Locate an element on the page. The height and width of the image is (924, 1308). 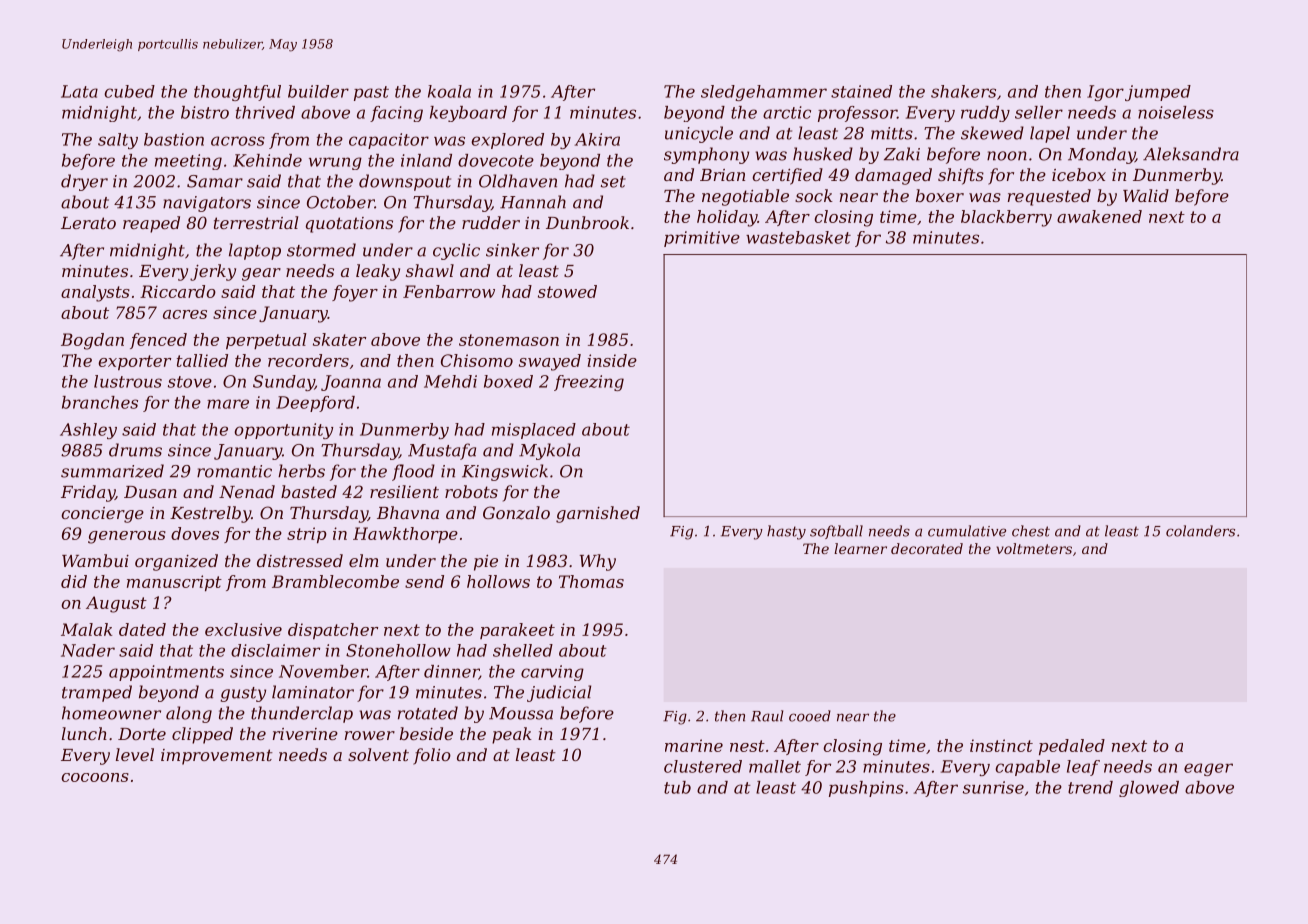
chest is located at coordinates (1031, 531).
